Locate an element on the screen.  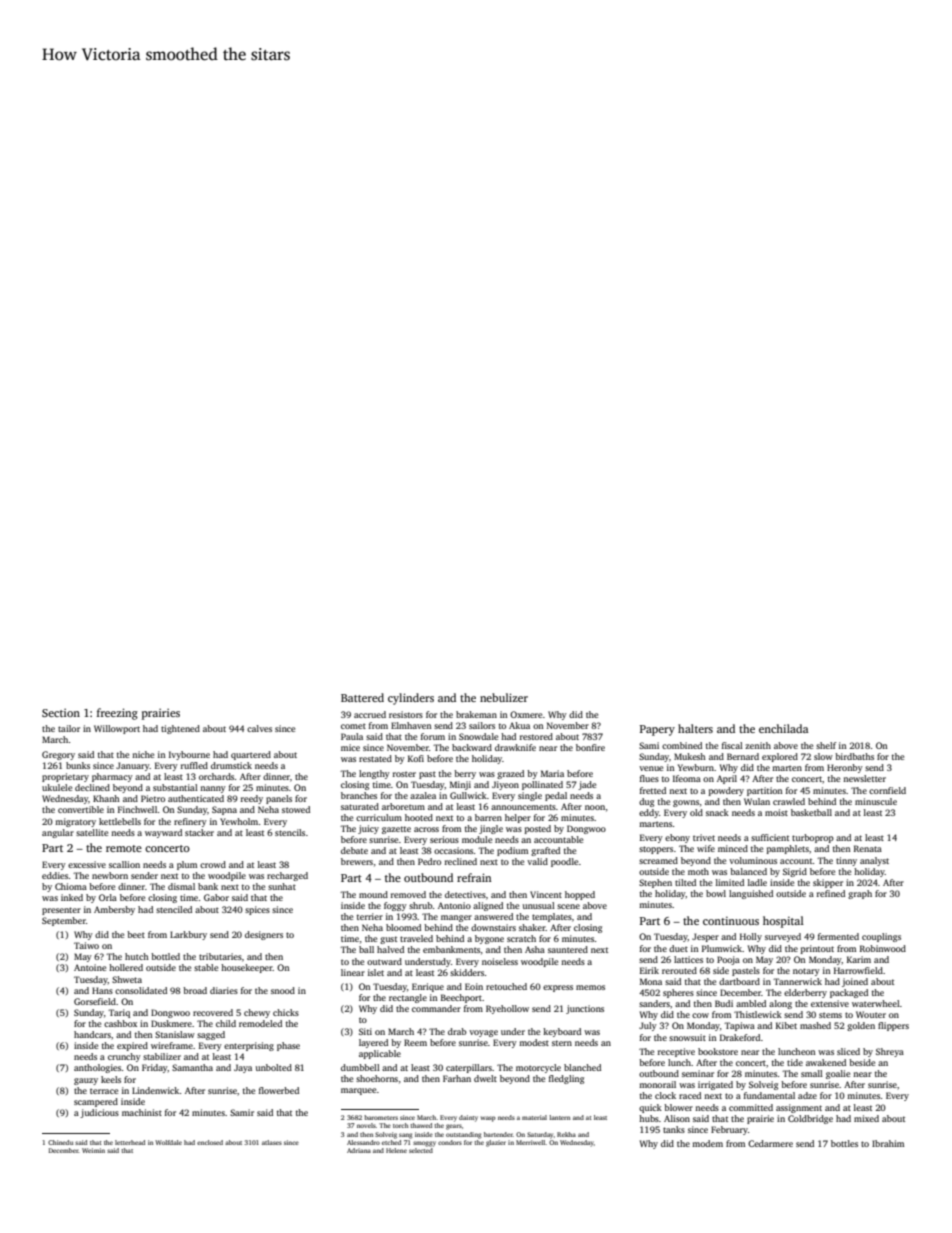
moist is located at coordinates (776, 812).
